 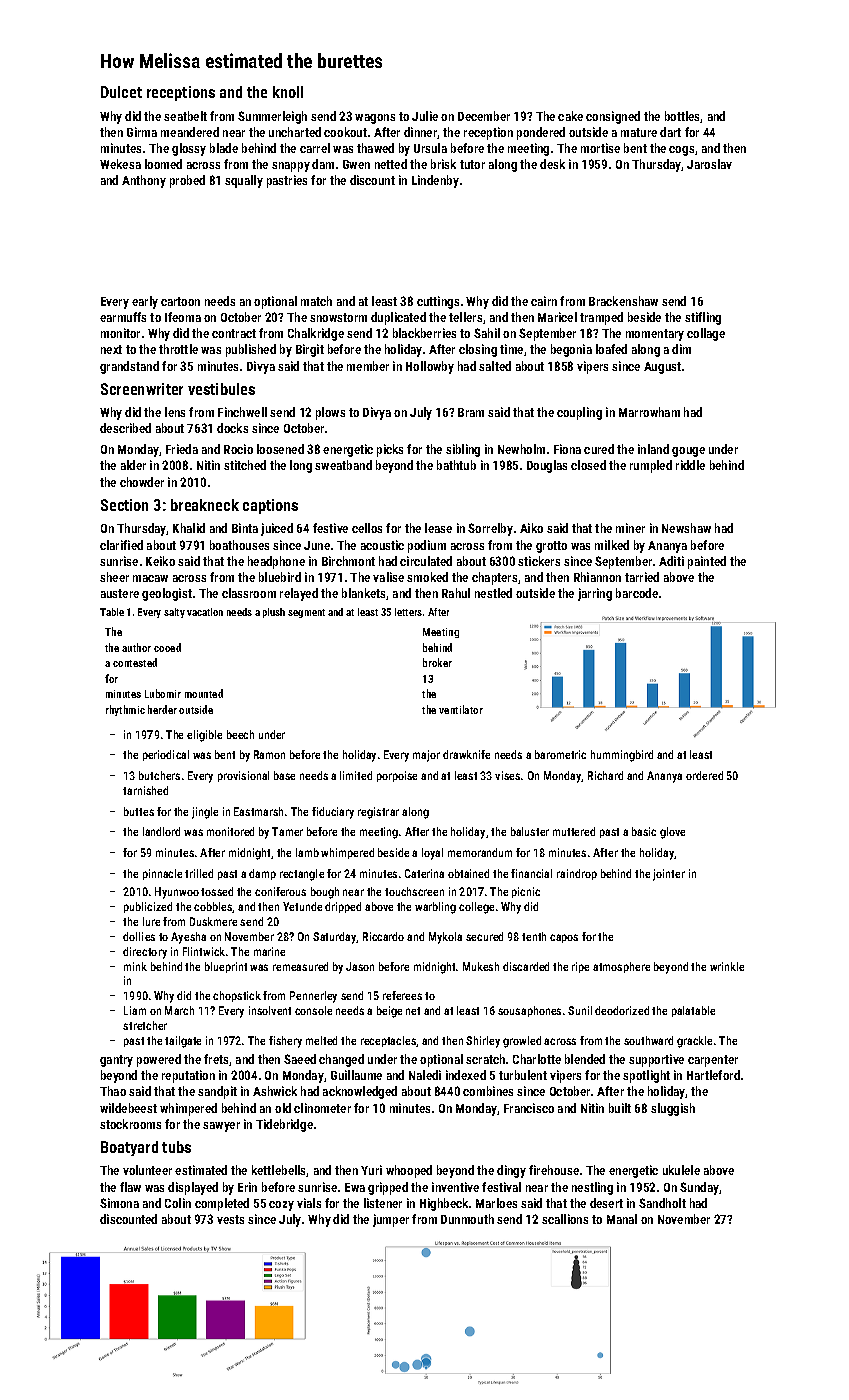 What do you see at coordinates (391, 164) in the screenshot?
I see `netted` at bounding box center [391, 164].
